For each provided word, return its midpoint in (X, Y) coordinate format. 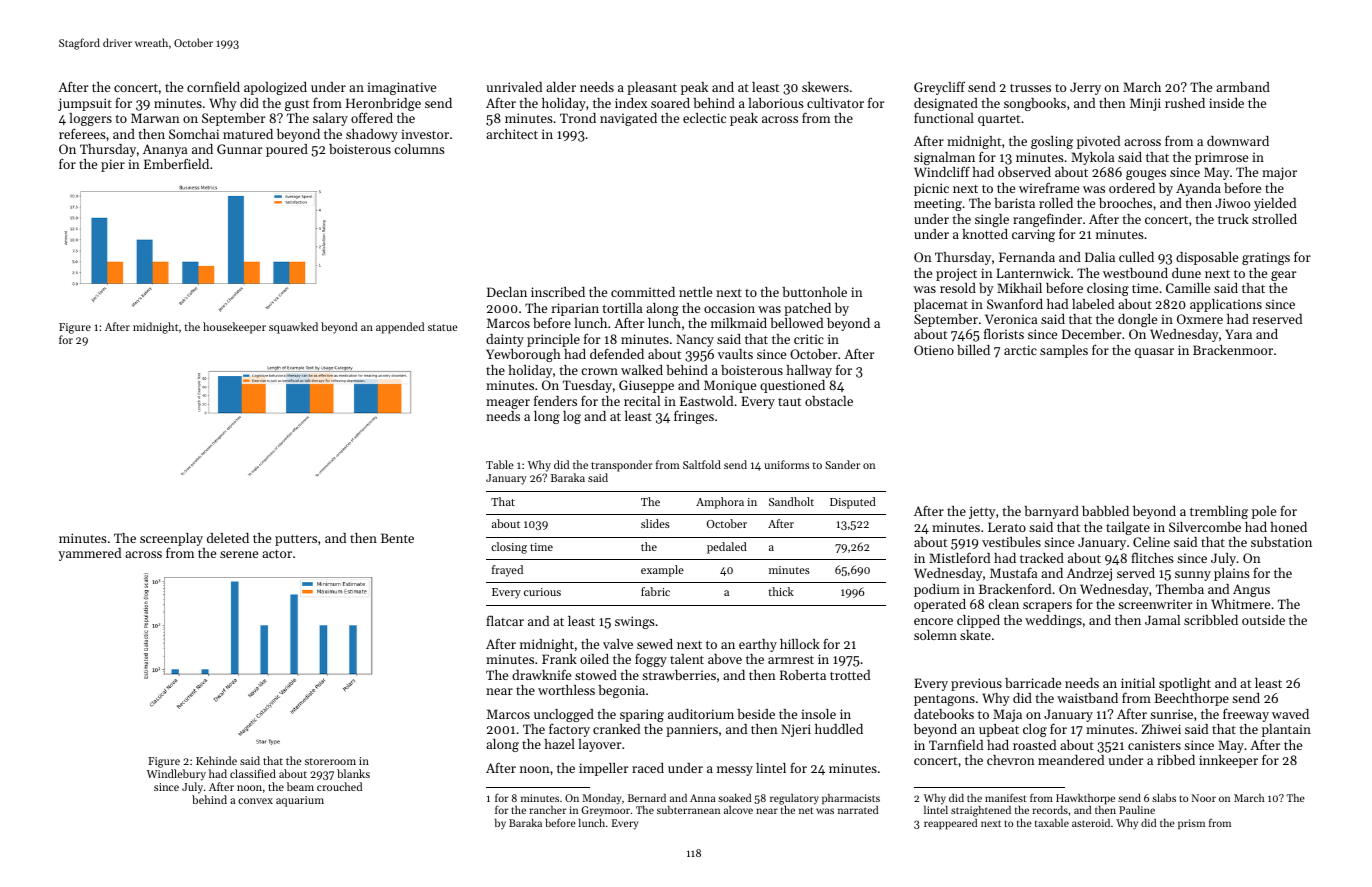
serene (239, 554)
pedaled (727, 548)
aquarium (300, 801)
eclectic (704, 118)
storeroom (330, 761)
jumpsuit (85, 104)
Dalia (1100, 257)
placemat (941, 305)
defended (617, 353)
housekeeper (234, 328)
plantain (1286, 730)
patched (807, 309)
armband (1243, 87)
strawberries (679, 675)
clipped (978, 621)
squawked (293, 328)
